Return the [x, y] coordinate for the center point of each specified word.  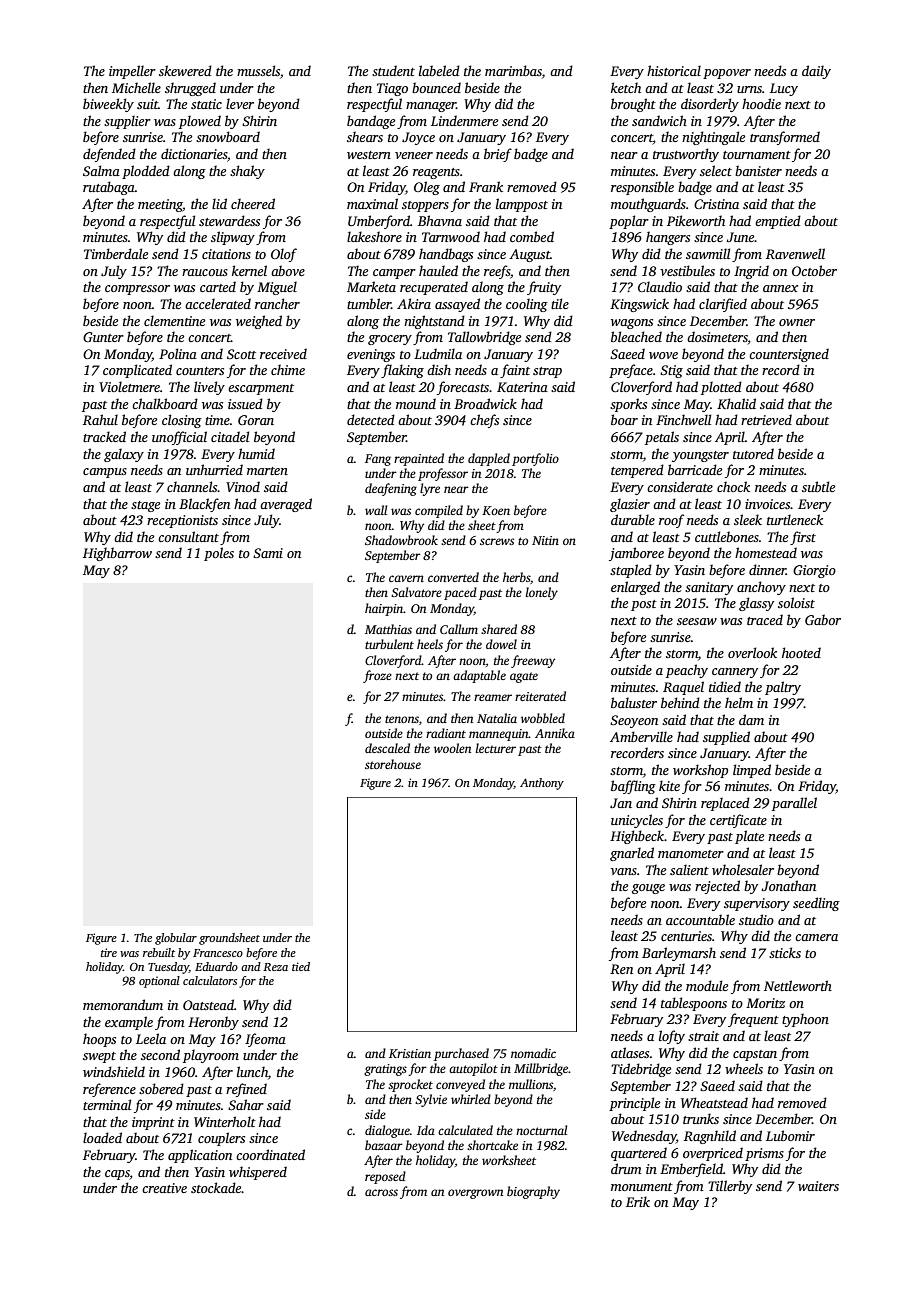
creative [164, 1188]
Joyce [418, 138]
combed [532, 236]
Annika [555, 733]
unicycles [637, 821]
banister [758, 170]
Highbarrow [117, 554]
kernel [249, 270]
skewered [185, 70]
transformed [785, 138]
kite [669, 785]
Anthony [542, 784]
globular [176, 939]
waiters [818, 1186]
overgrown [475, 1194]
